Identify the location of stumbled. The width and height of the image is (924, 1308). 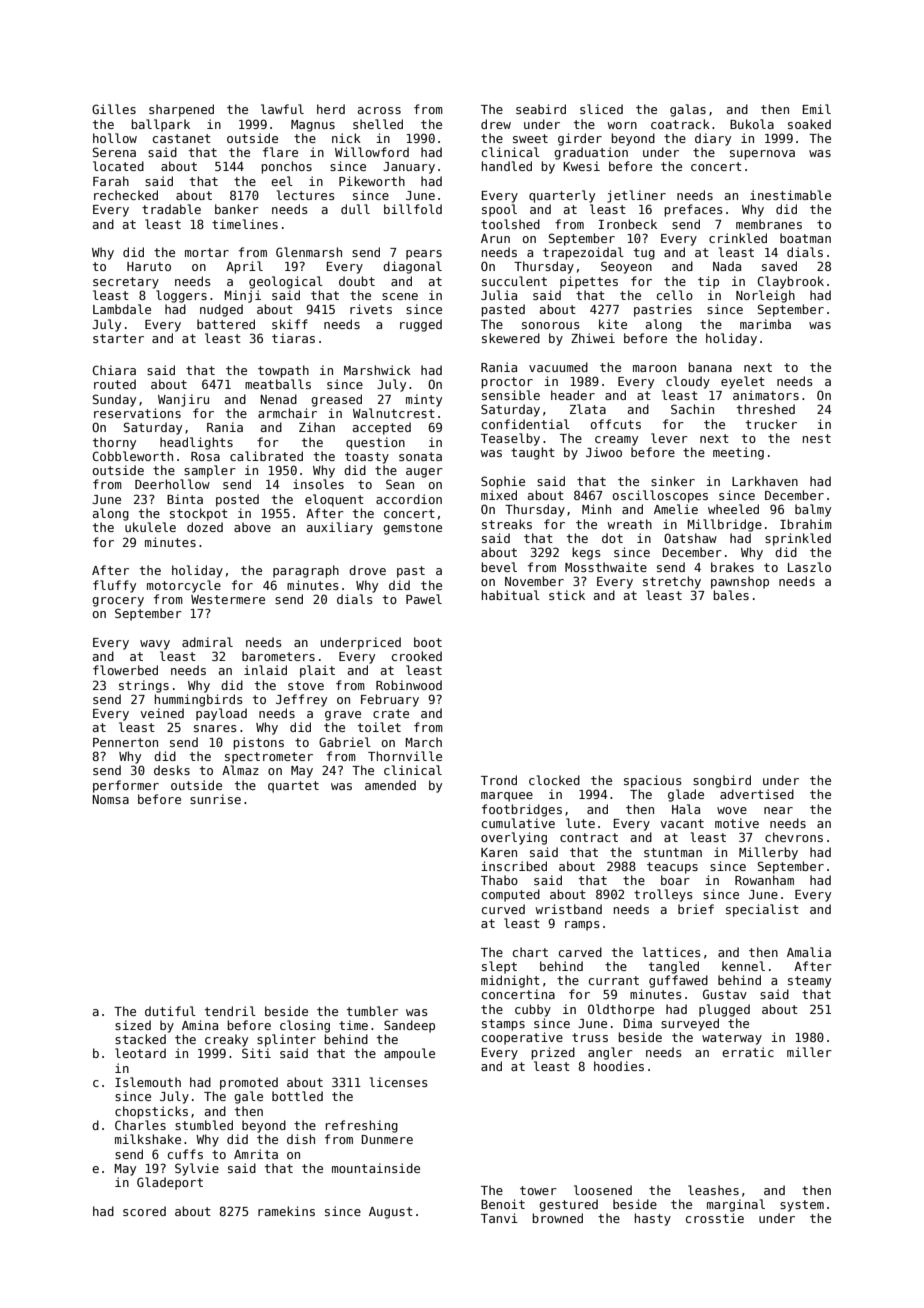
(204, 1125).
